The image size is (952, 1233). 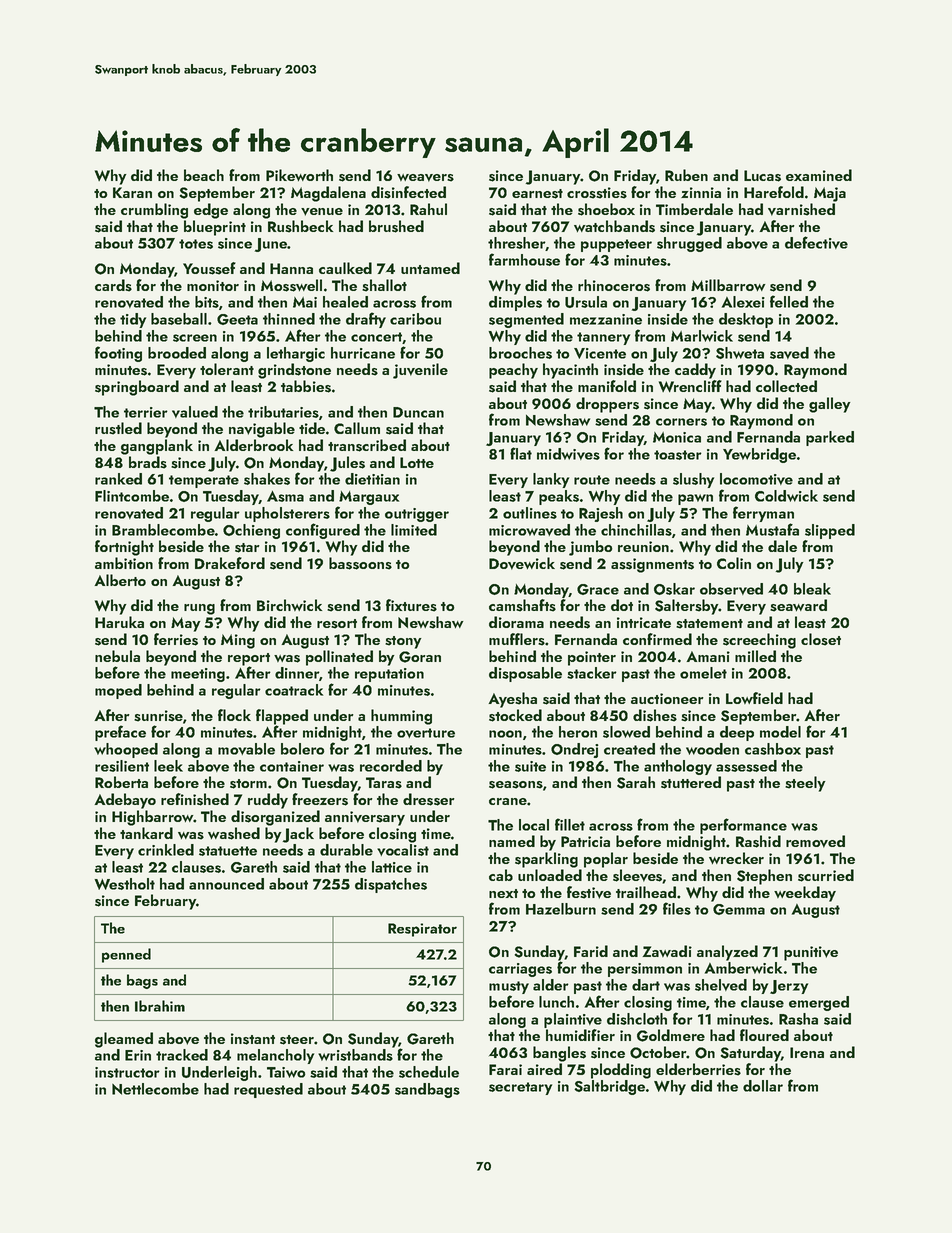 I want to click on ferryman, so click(x=763, y=514).
